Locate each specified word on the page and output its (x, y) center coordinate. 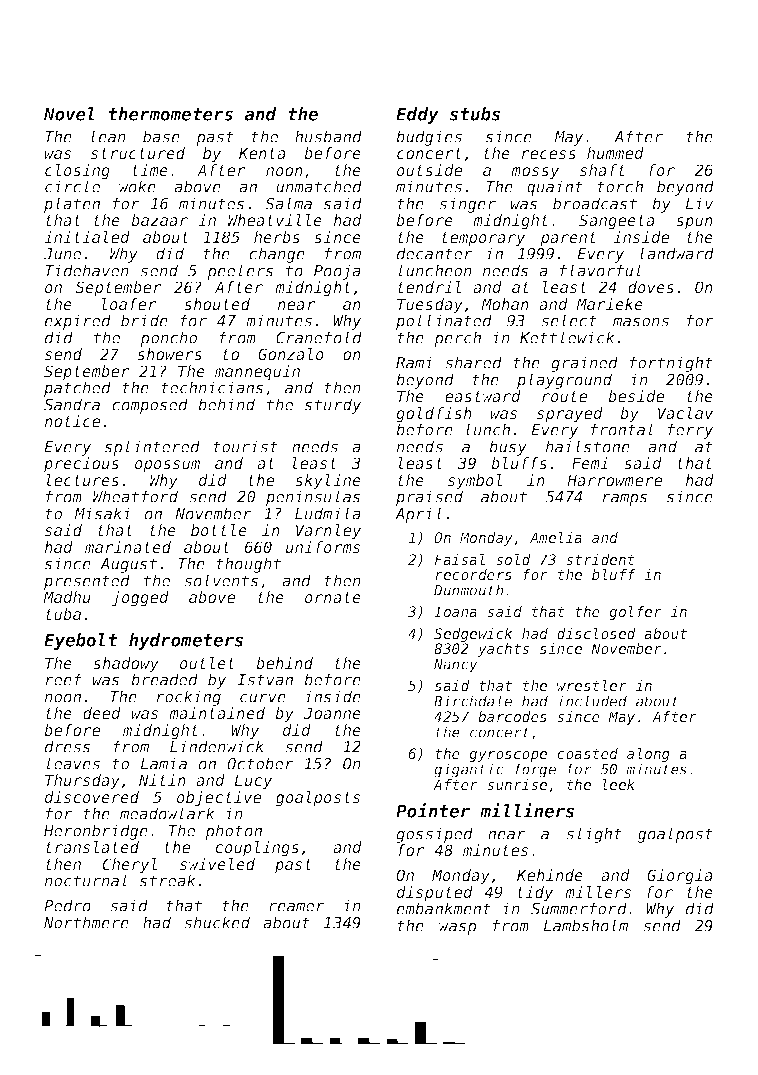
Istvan (265, 680)
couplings (257, 849)
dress (68, 746)
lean (108, 136)
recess (548, 154)
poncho (168, 339)
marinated (128, 547)
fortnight (671, 364)
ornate (333, 597)
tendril (429, 287)
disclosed (596, 633)
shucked (217, 922)
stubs (475, 114)
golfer (635, 613)
